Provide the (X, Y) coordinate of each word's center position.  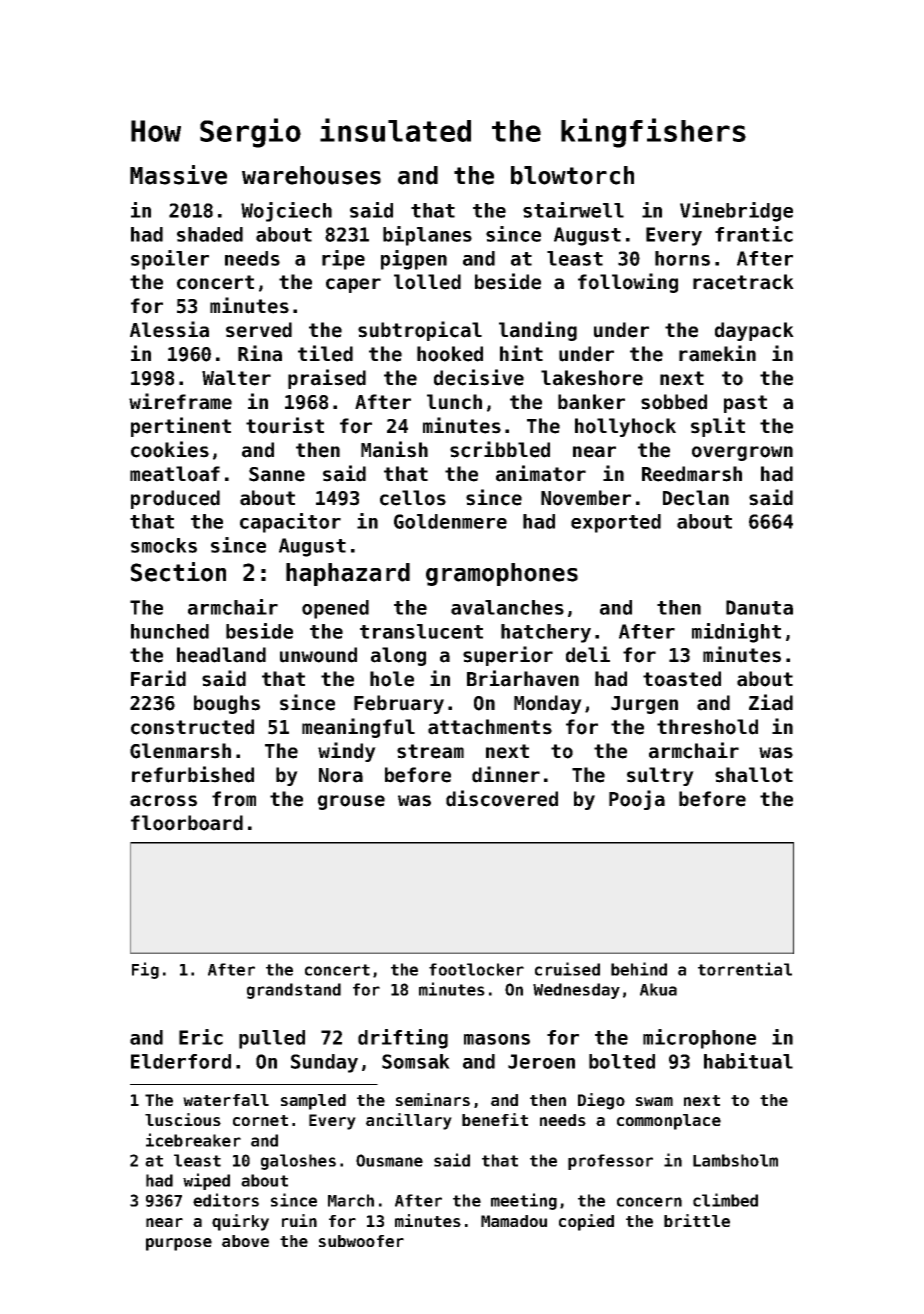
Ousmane (389, 1160)
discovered (502, 798)
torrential (745, 969)
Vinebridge (736, 212)
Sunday (324, 1063)
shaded (210, 234)
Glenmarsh (180, 751)
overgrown (742, 453)
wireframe (180, 401)
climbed (725, 1200)
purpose (179, 1244)
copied (586, 1222)
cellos (413, 498)
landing (538, 331)
